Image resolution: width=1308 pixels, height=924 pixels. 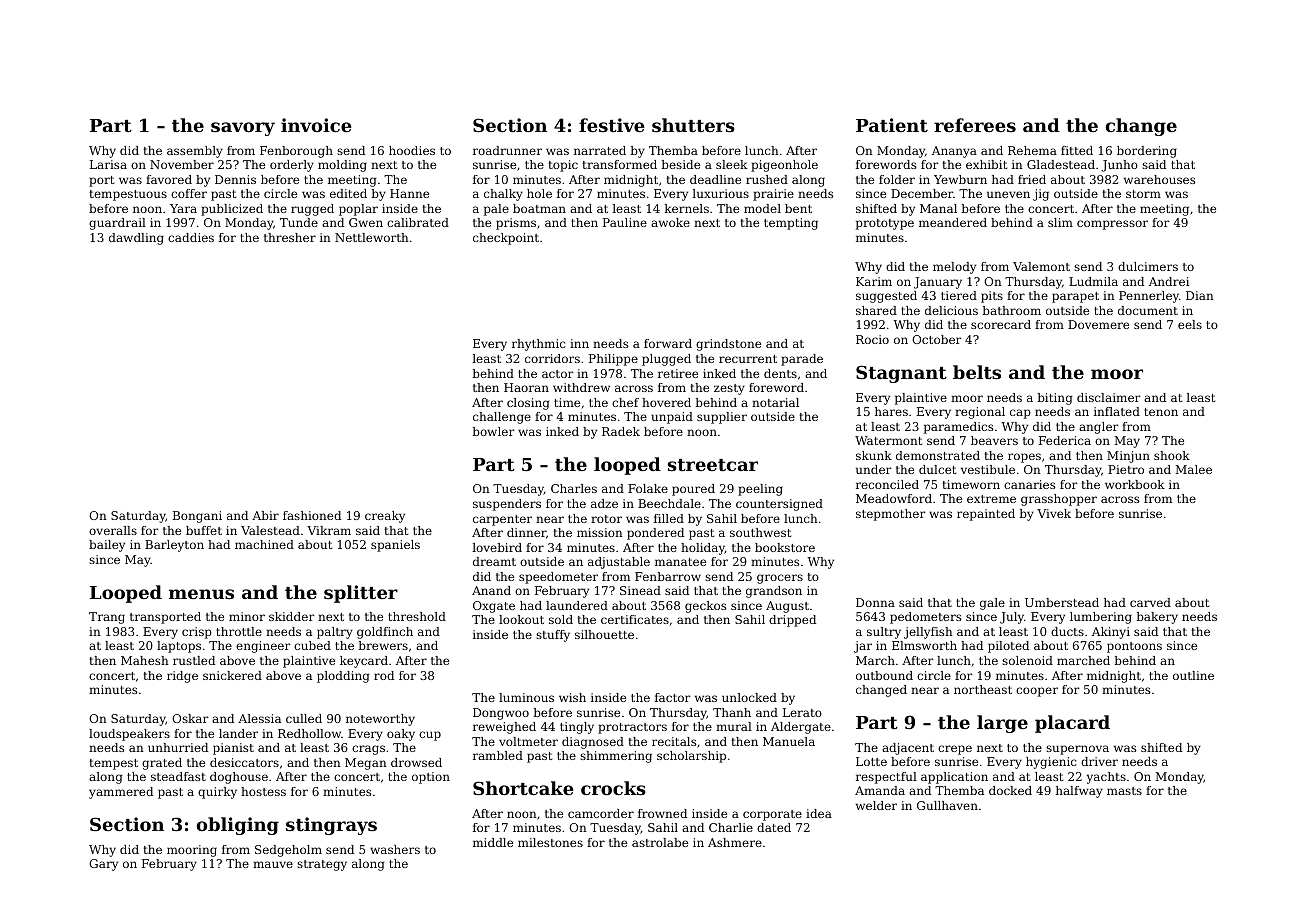 I want to click on strategy, so click(x=322, y=865).
